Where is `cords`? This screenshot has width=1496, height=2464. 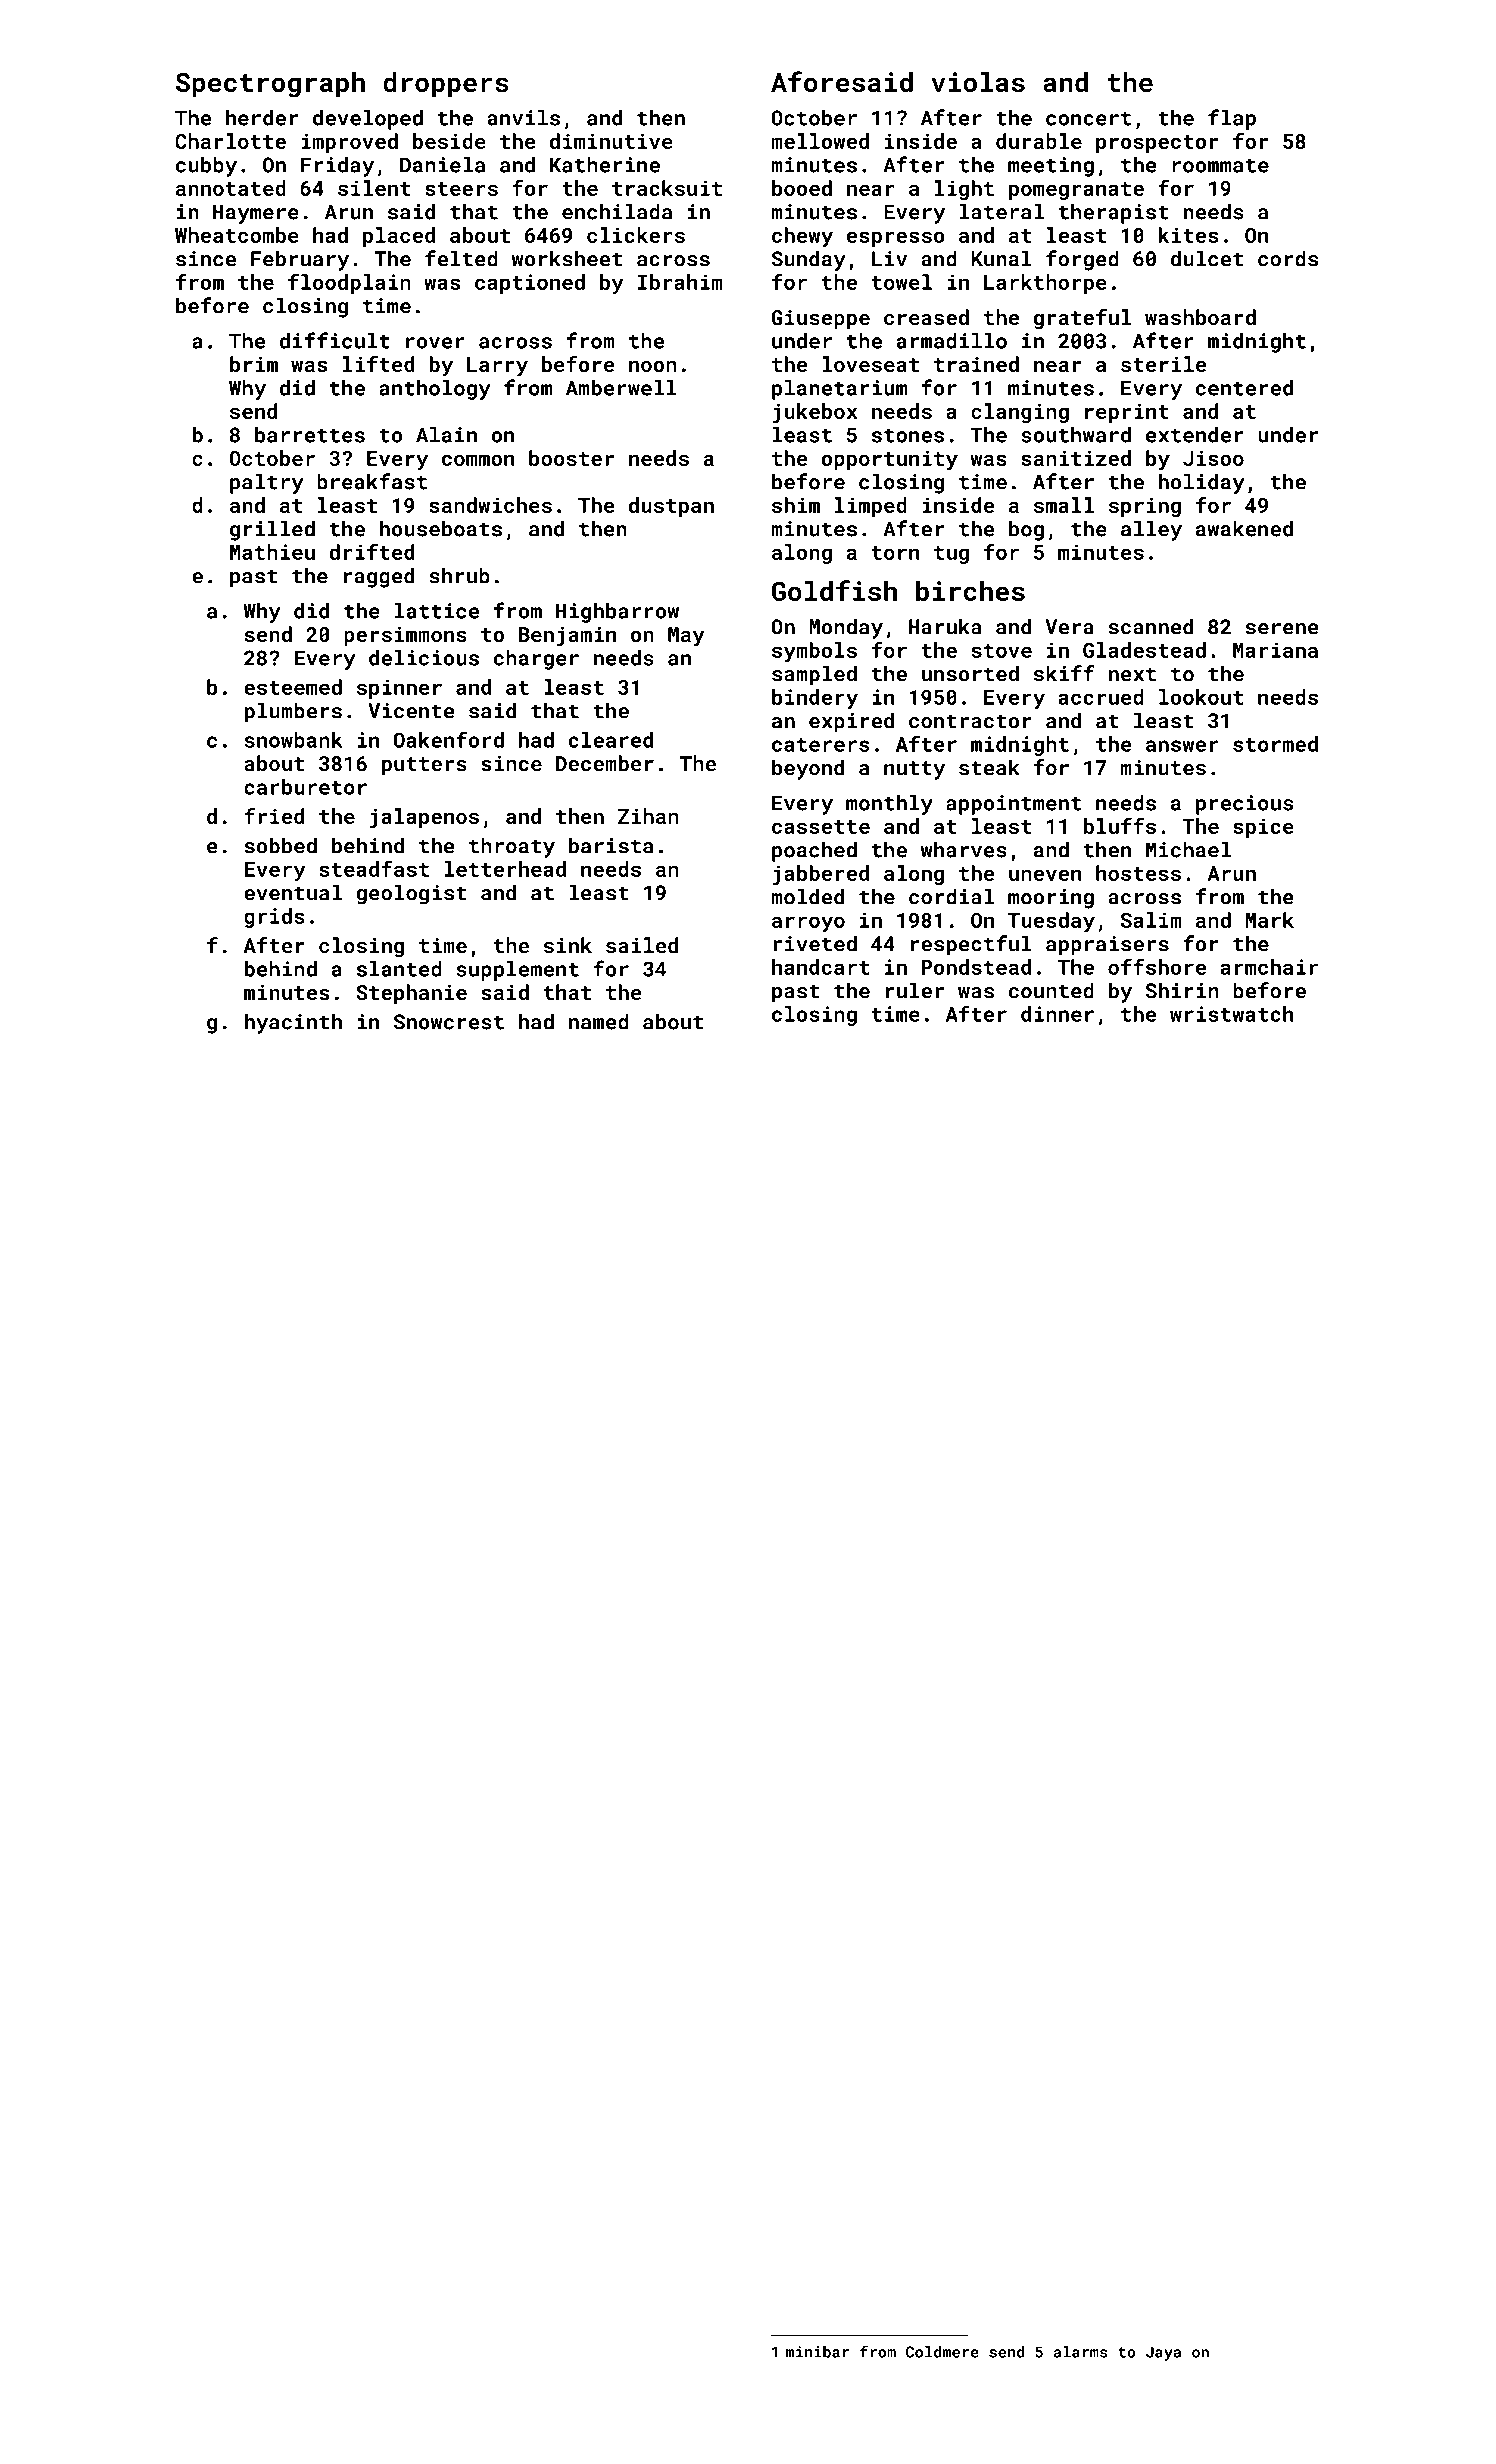 cords is located at coordinates (1288, 258).
